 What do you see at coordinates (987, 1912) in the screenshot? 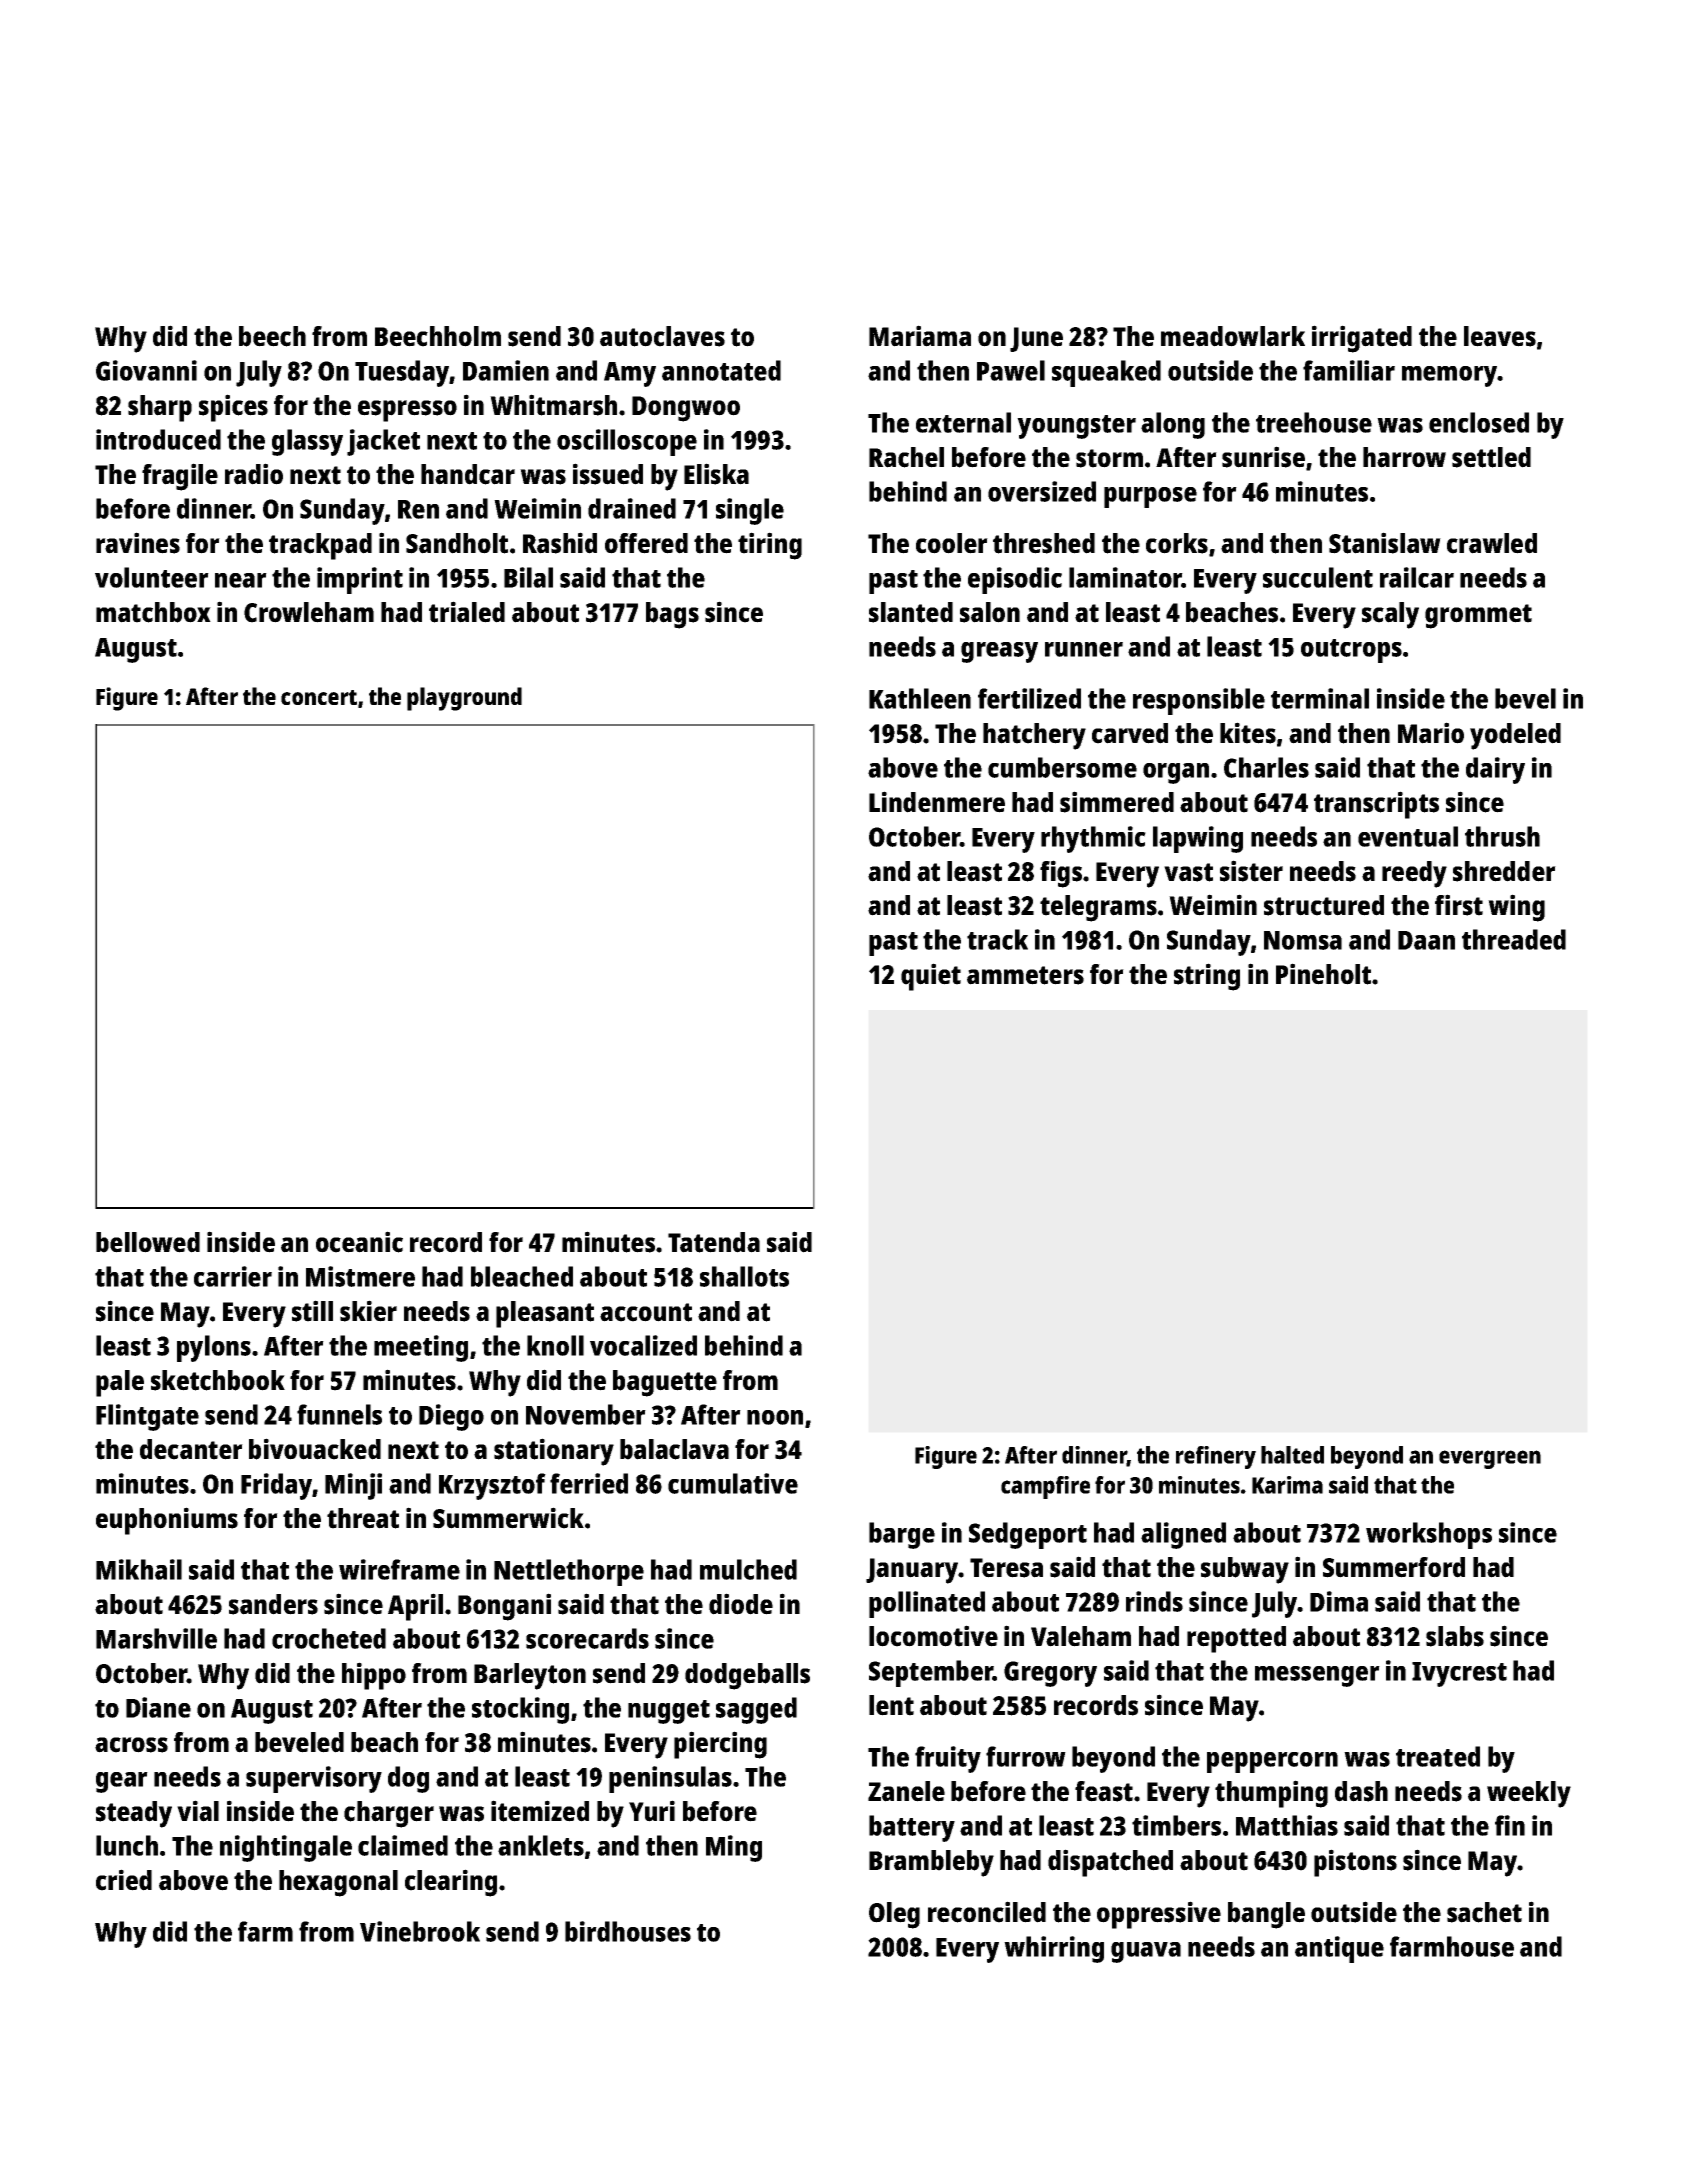
I see `reconciled` at bounding box center [987, 1912].
